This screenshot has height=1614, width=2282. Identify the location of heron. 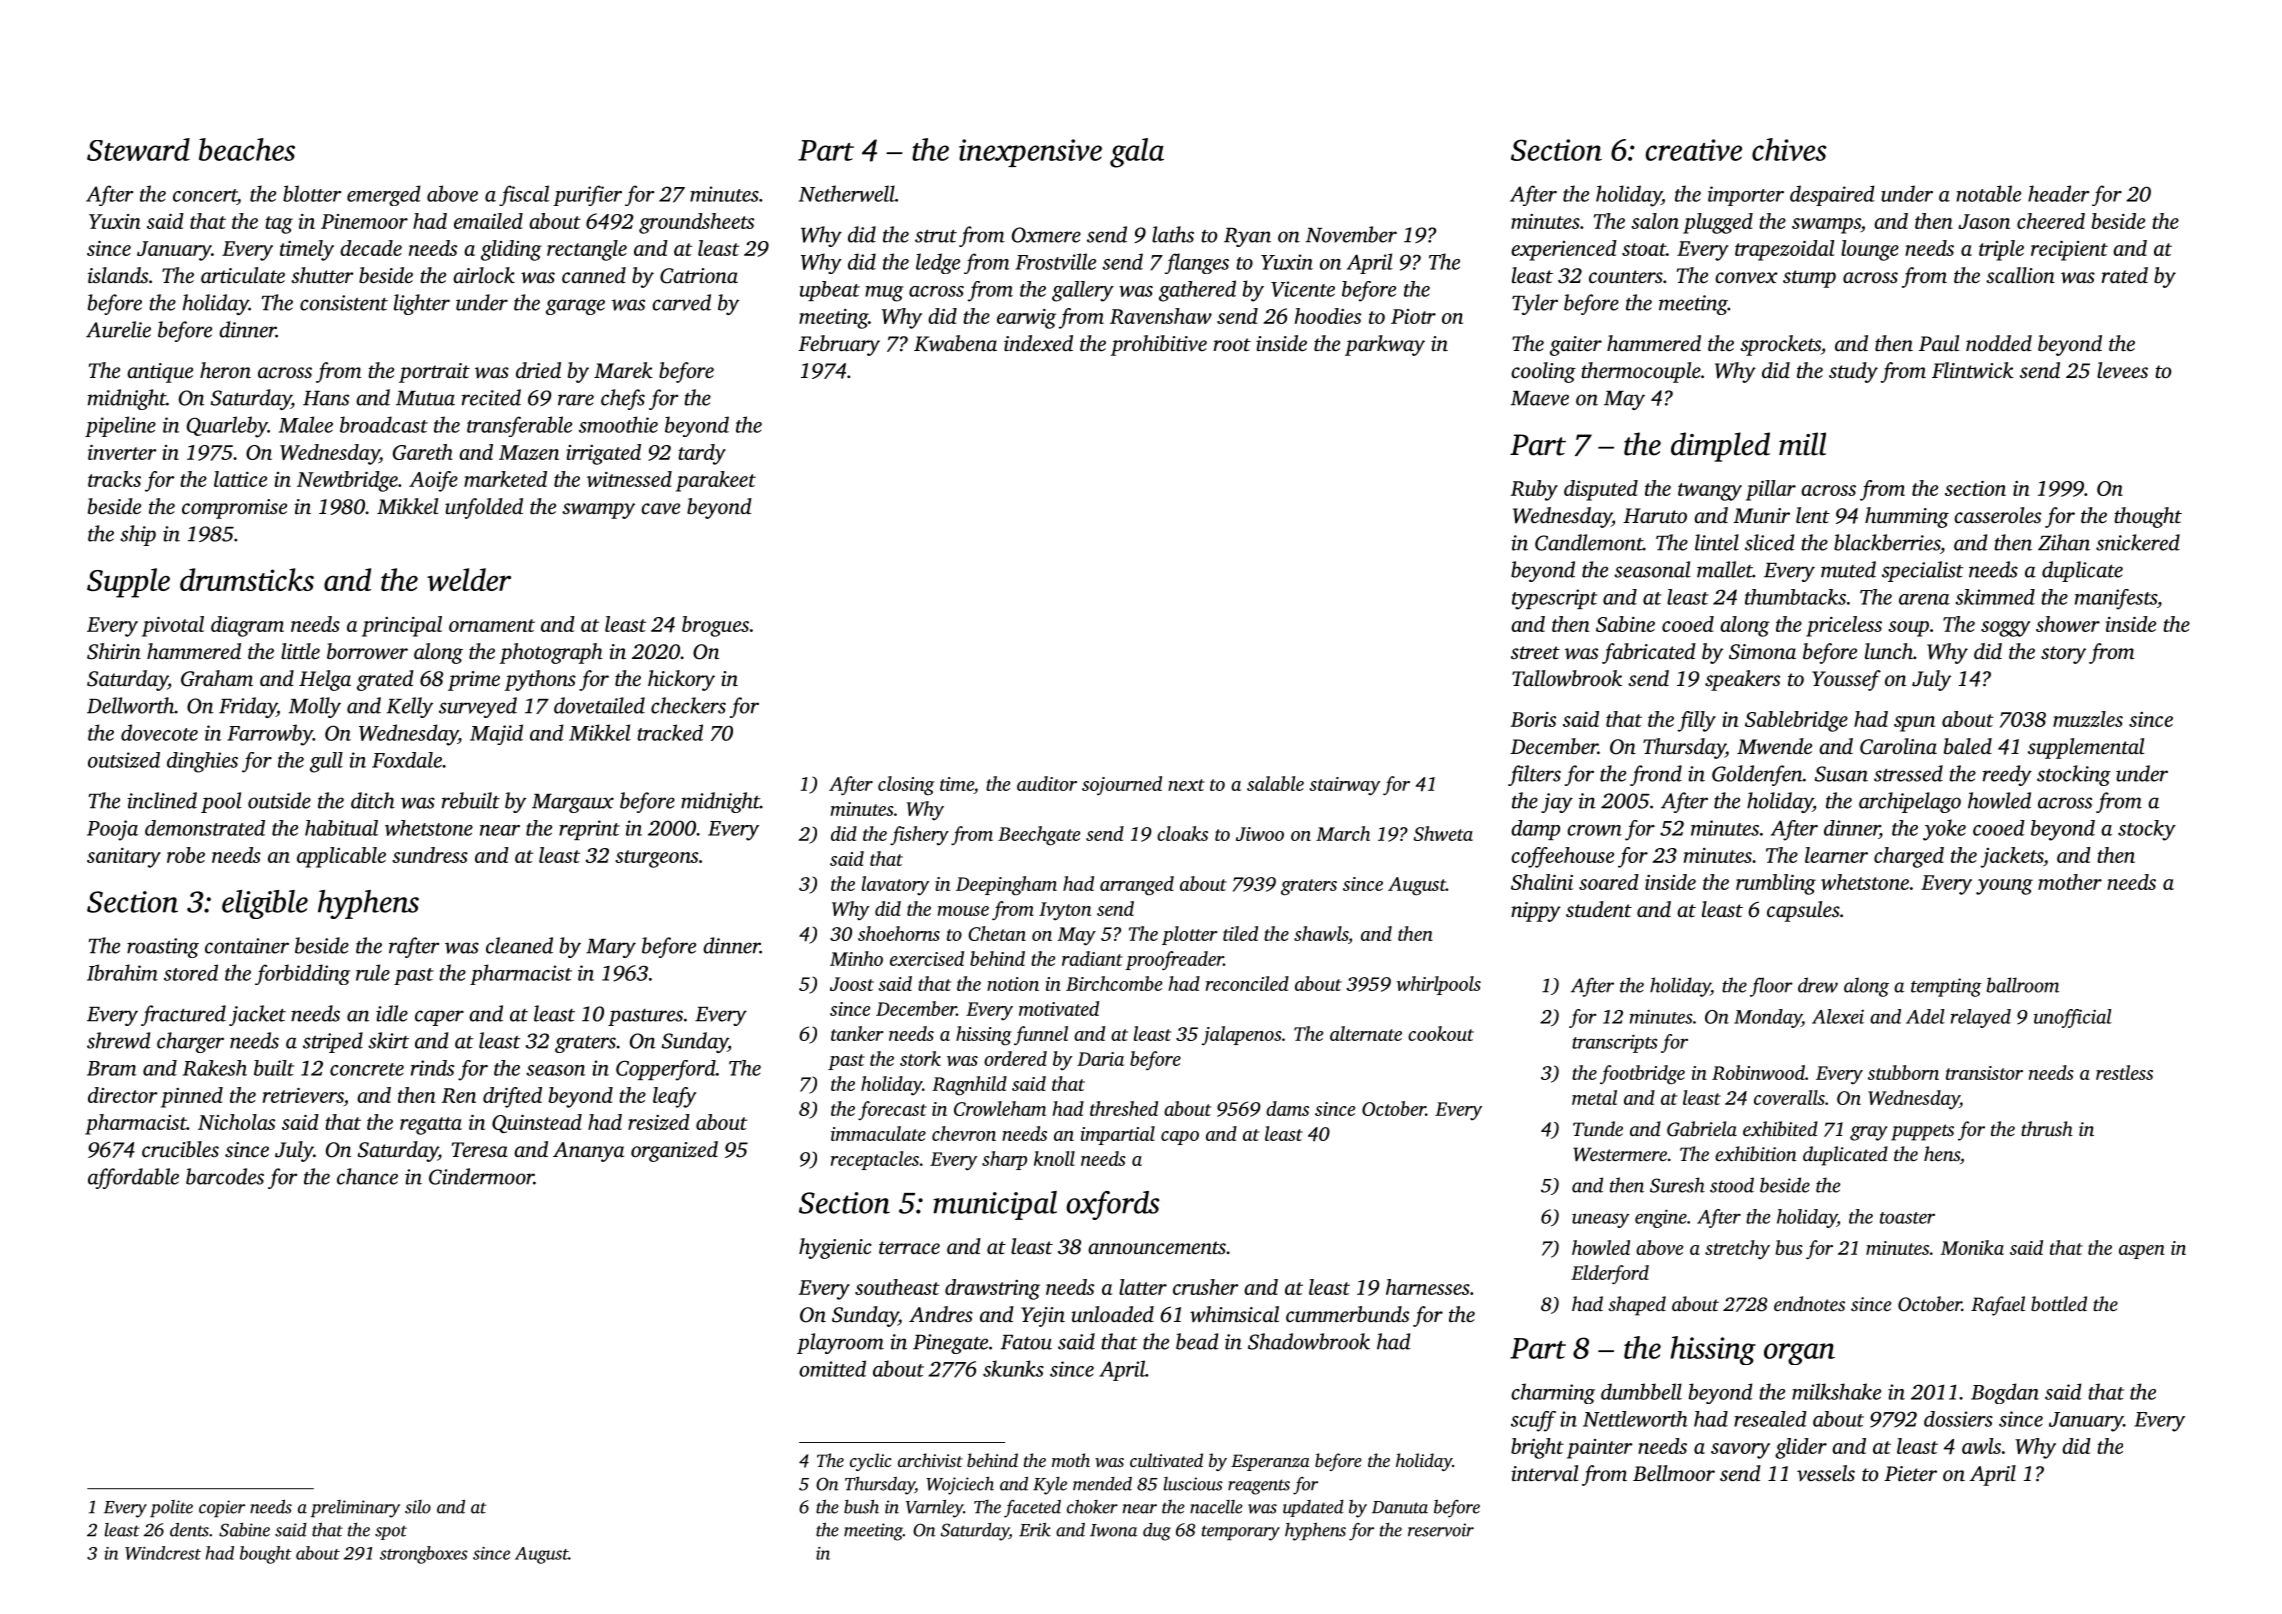
(225, 370).
